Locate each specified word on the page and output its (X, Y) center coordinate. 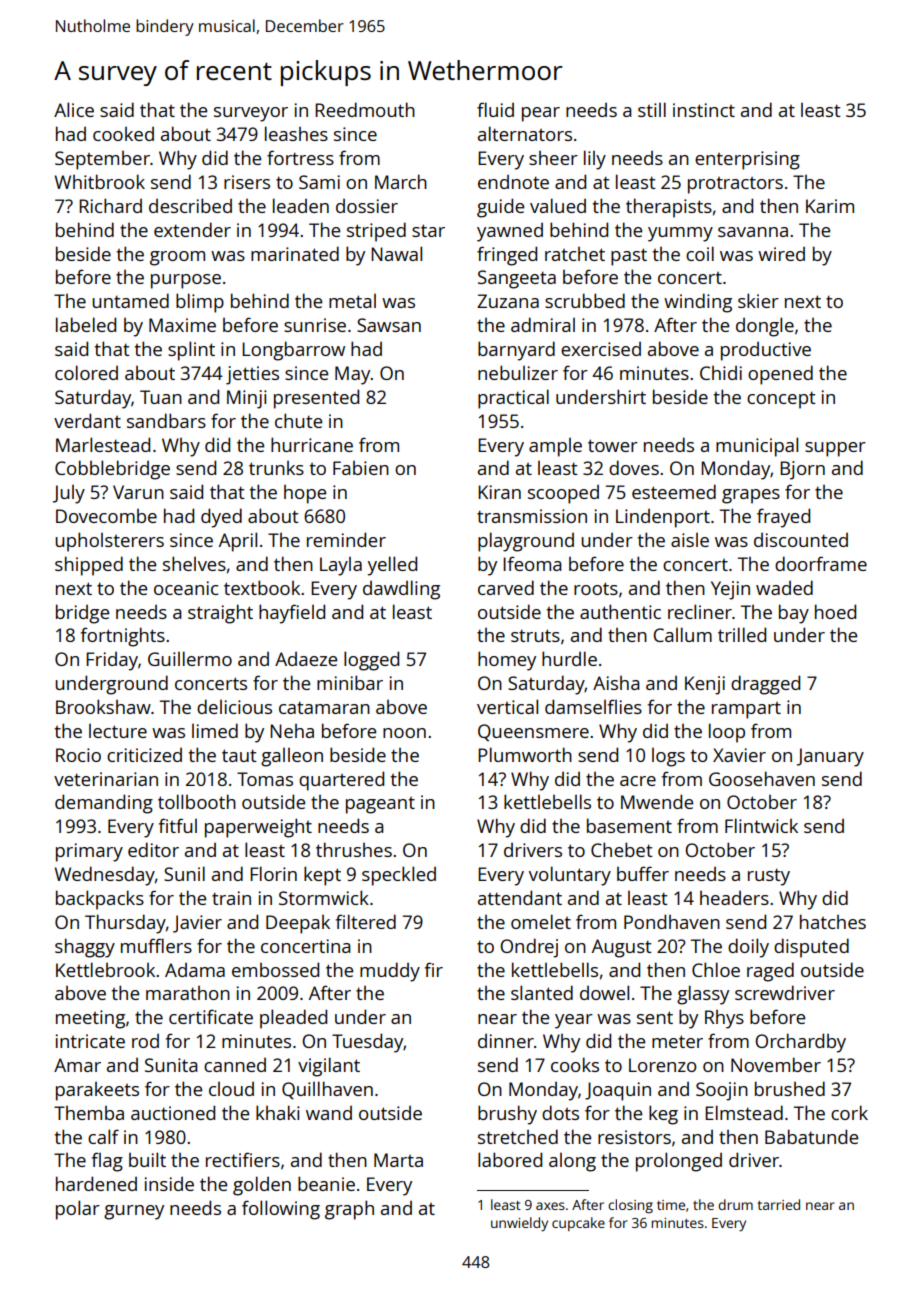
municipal (757, 447)
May (353, 375)
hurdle (569, 658)
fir (434, 969)
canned (235, 1065)
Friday (112, 661)
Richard (110, 205)
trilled (742, 634)
